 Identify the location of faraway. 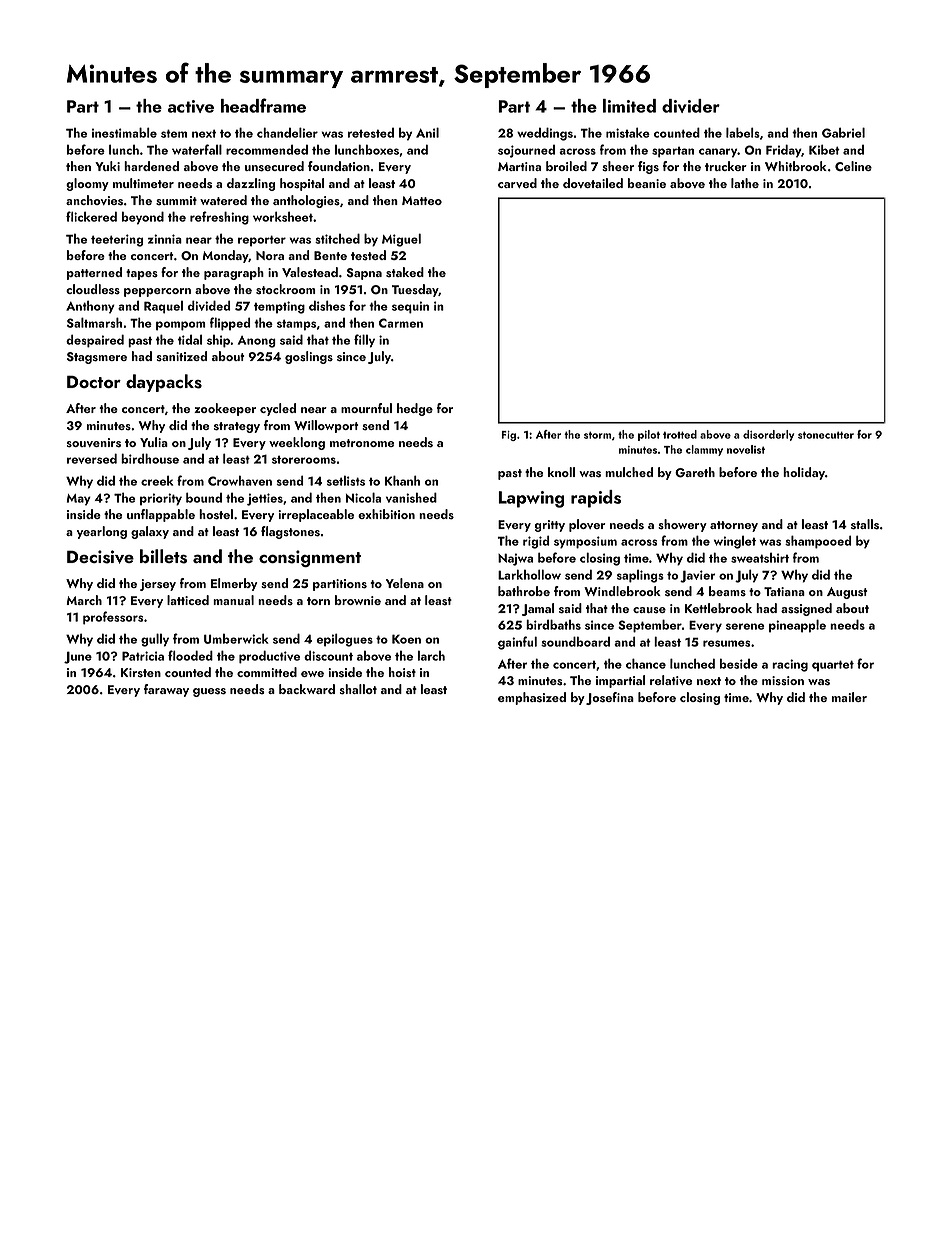
(166, 690).
